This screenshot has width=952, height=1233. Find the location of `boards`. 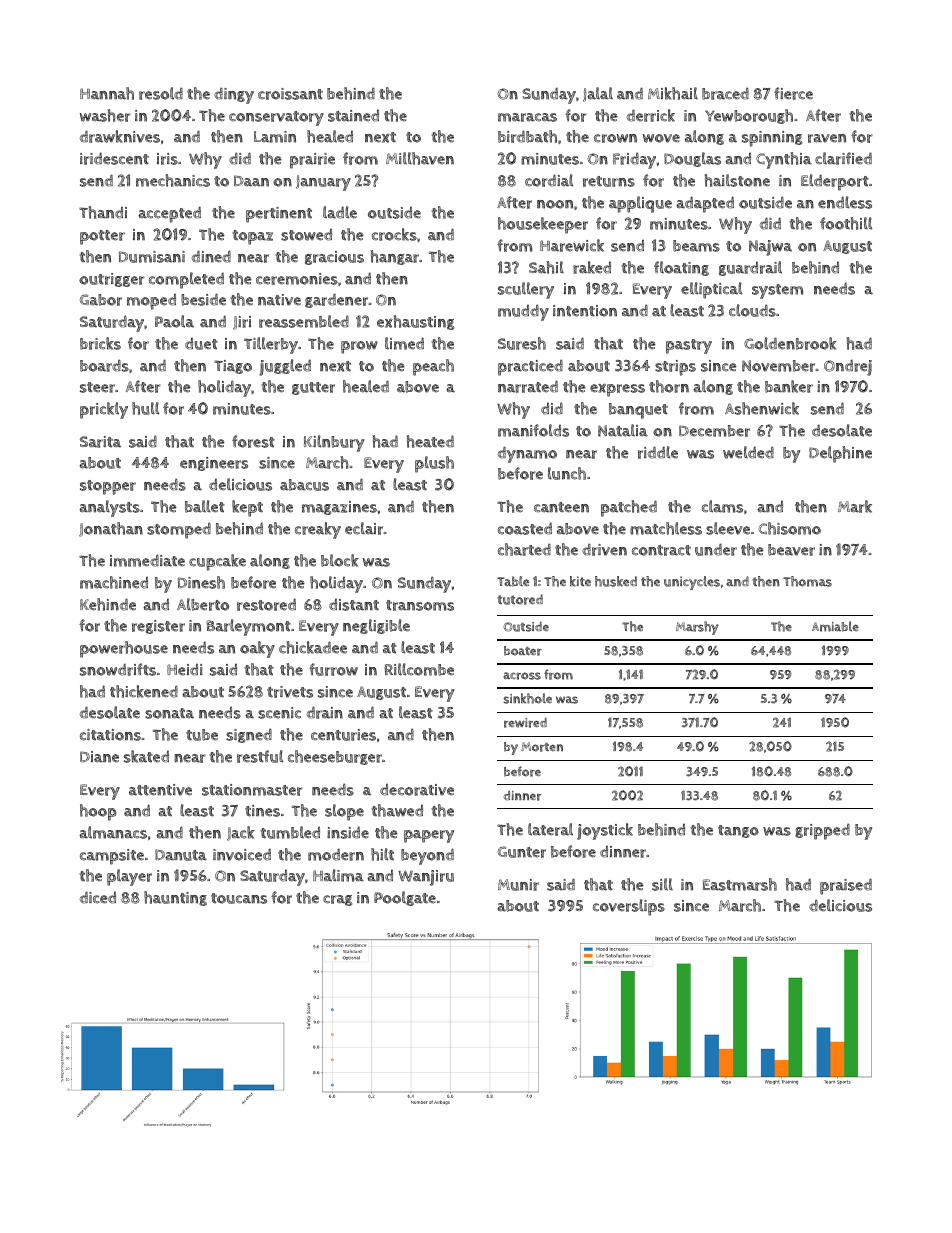

boards is located at coordinates (104, 365).
